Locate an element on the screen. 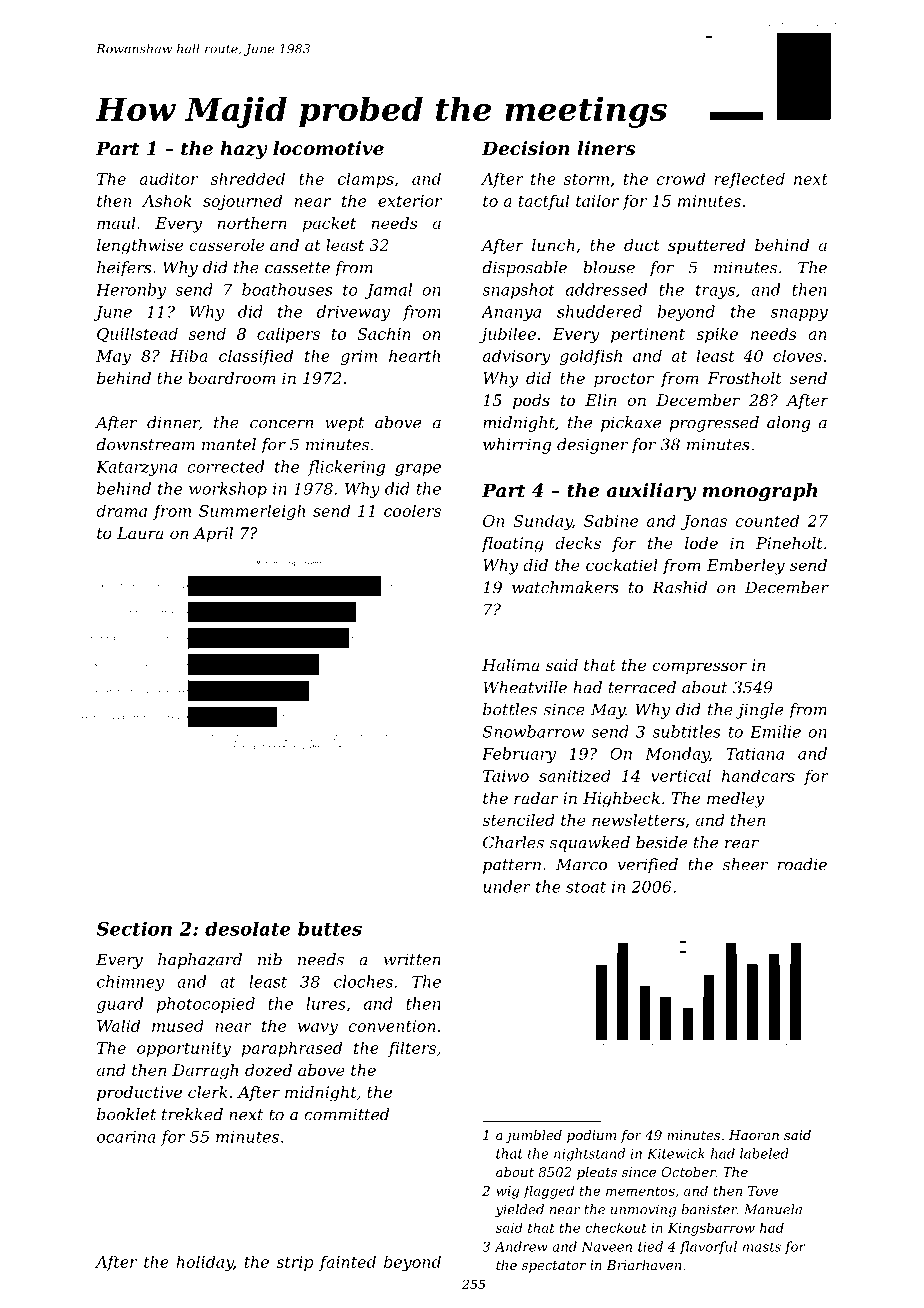 This screenshot has height=1308, width=924. spike is located at coordinates (717, 335).
